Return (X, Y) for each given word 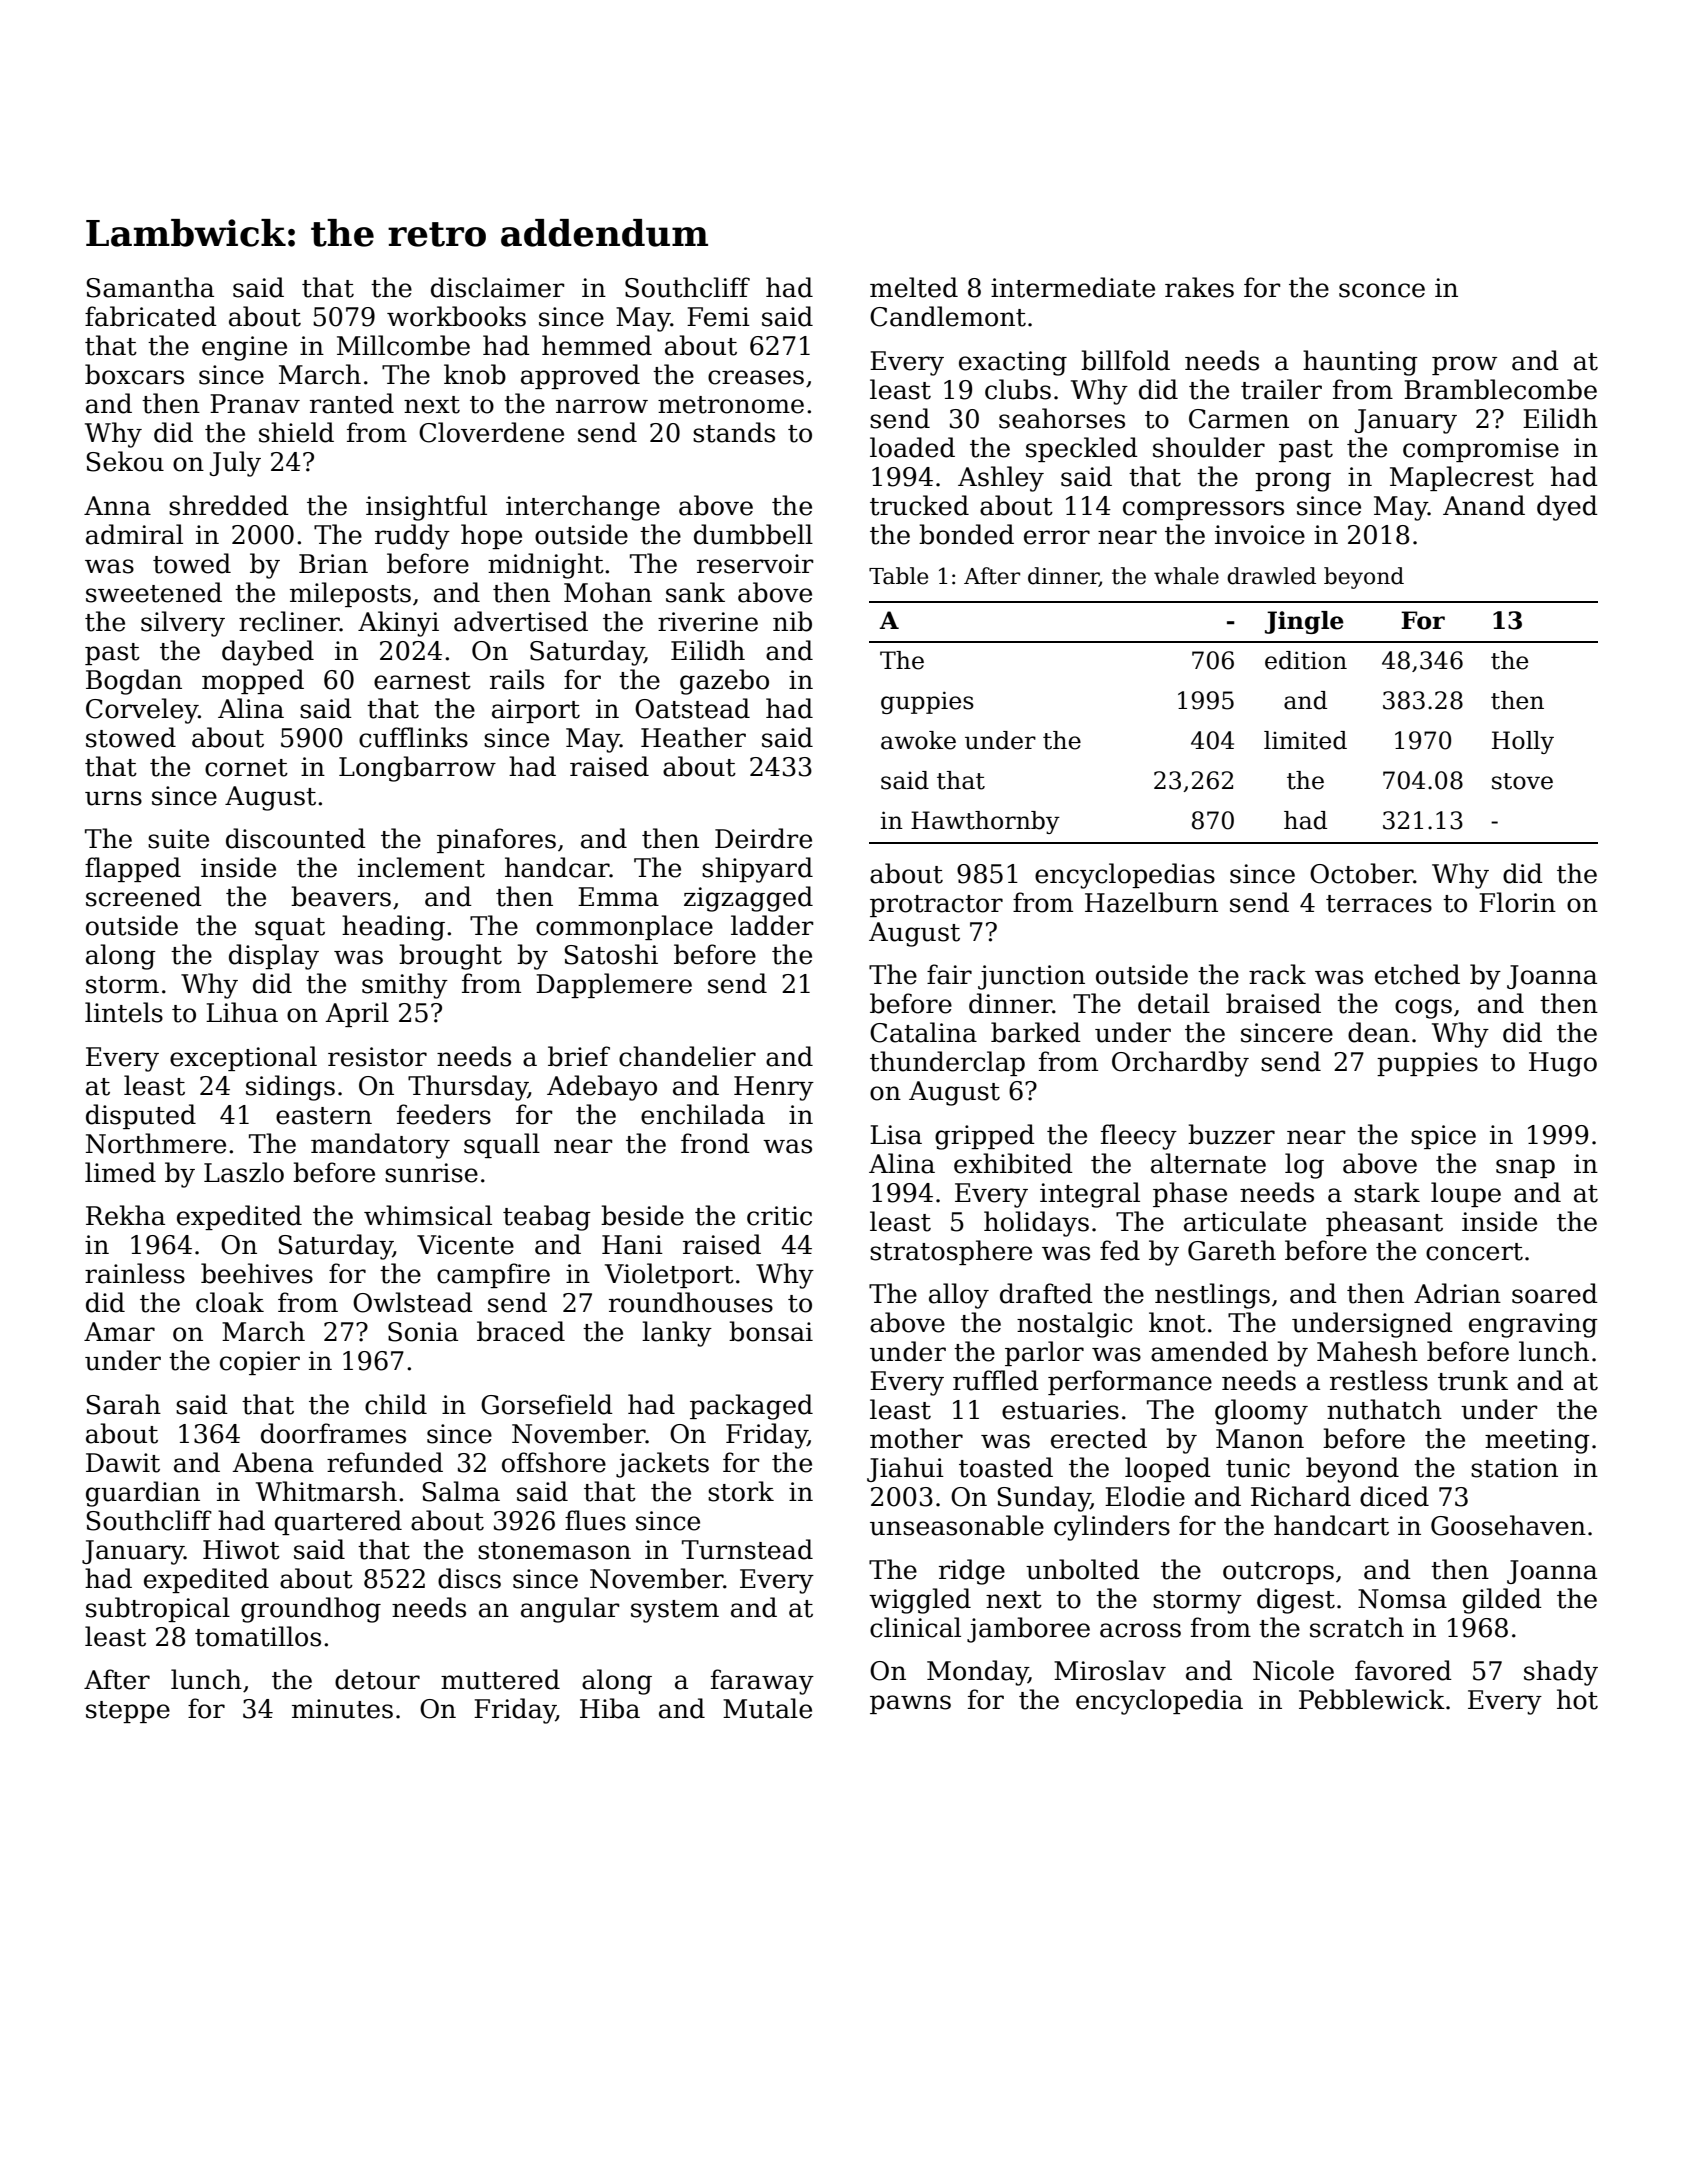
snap (1525, 1168)
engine (244, 348)
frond (715, 1143)
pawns (910, 1704)
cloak (230, 1302)
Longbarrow (417, 769)
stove (1522, 781)
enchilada (703, 1114)
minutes (342, 1709)
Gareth (1232, 1250)
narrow (602, 406)
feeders (444, 1114)
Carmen (1239, 419)
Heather (693, 737)
